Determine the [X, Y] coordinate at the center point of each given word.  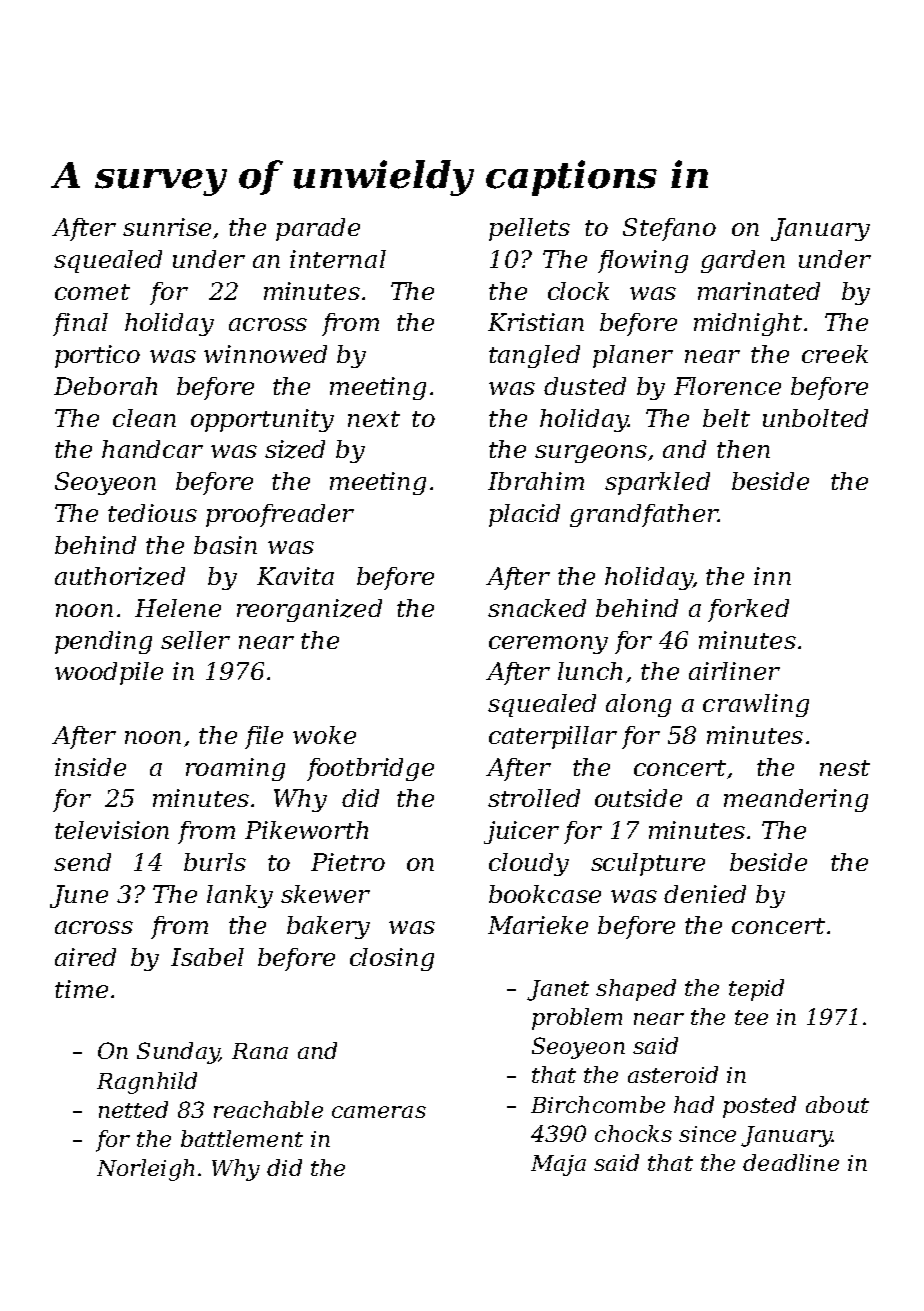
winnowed [265, 354]
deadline [791, 1162]
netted [133, 1109]
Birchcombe [598, 1104]
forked [748, 610]
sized [295, 449]
